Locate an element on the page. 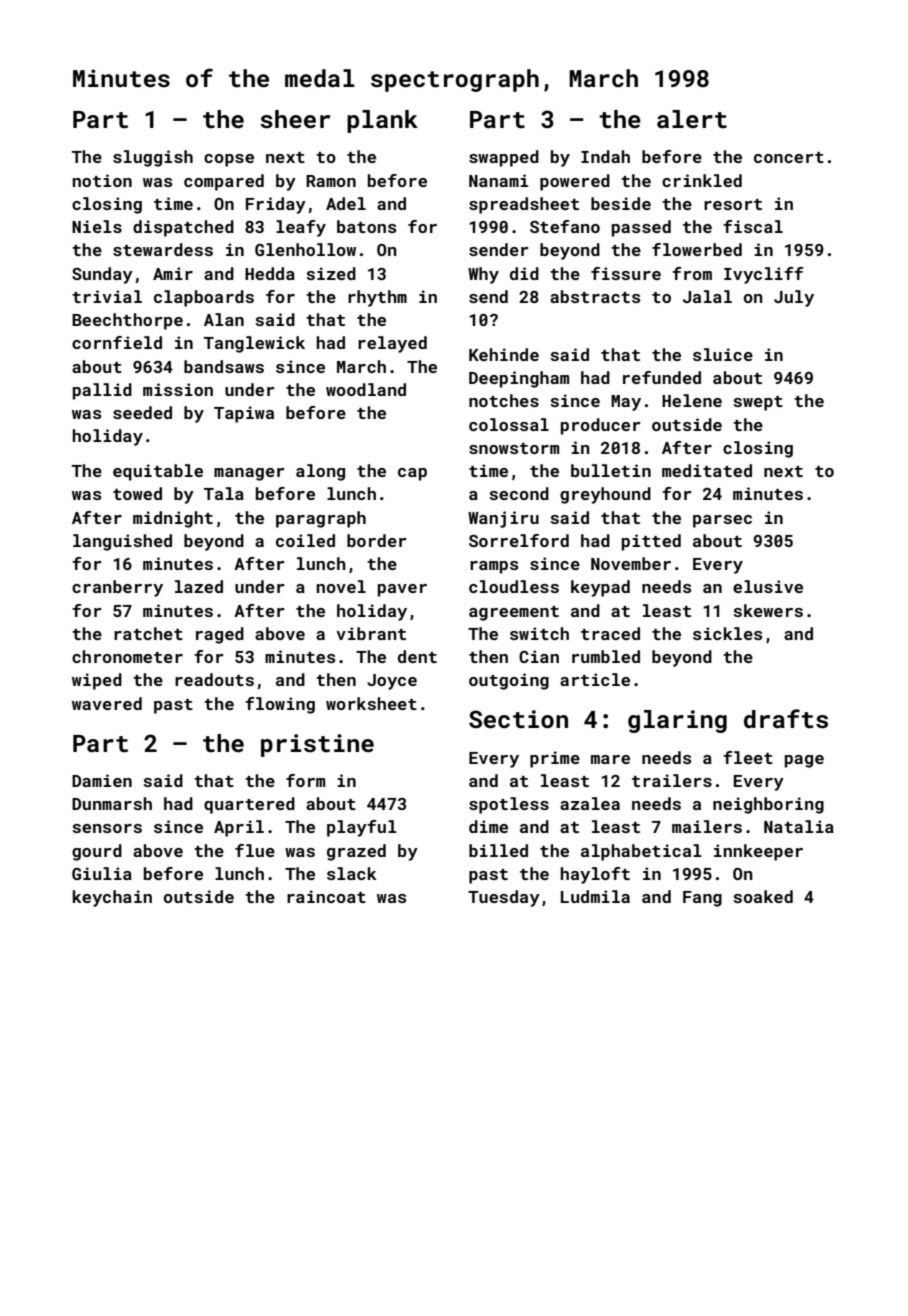 This page has height=1316, width=908. swept is located at coordinates (758, 403).
